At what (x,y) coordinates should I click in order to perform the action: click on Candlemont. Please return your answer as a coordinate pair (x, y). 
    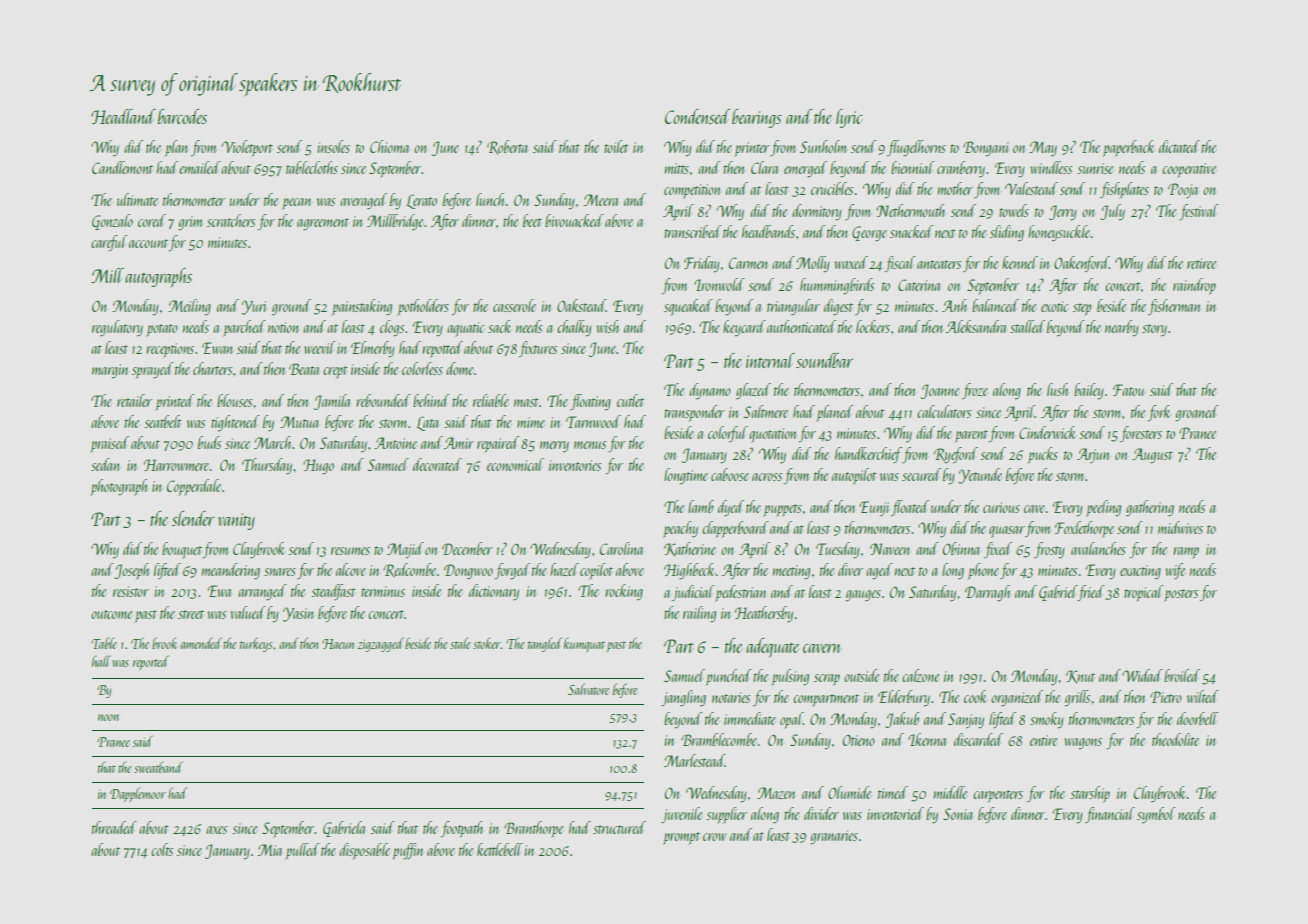
    Looking at the image, I should click on (122, 167).
